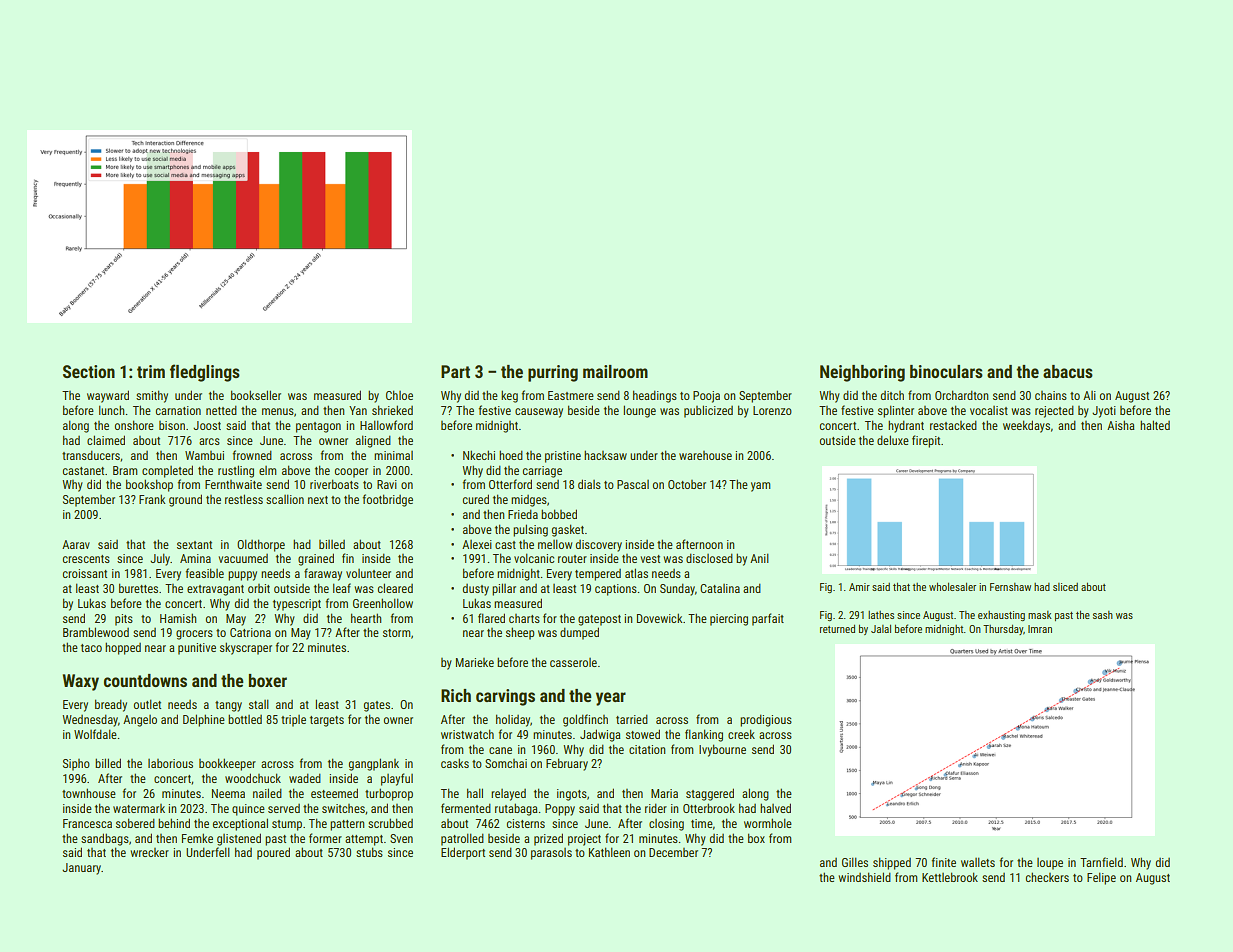 This page has width=1233, height=952. Describe the element at coordinates (1065, 587) in the page. I see `sliced` at that location.
